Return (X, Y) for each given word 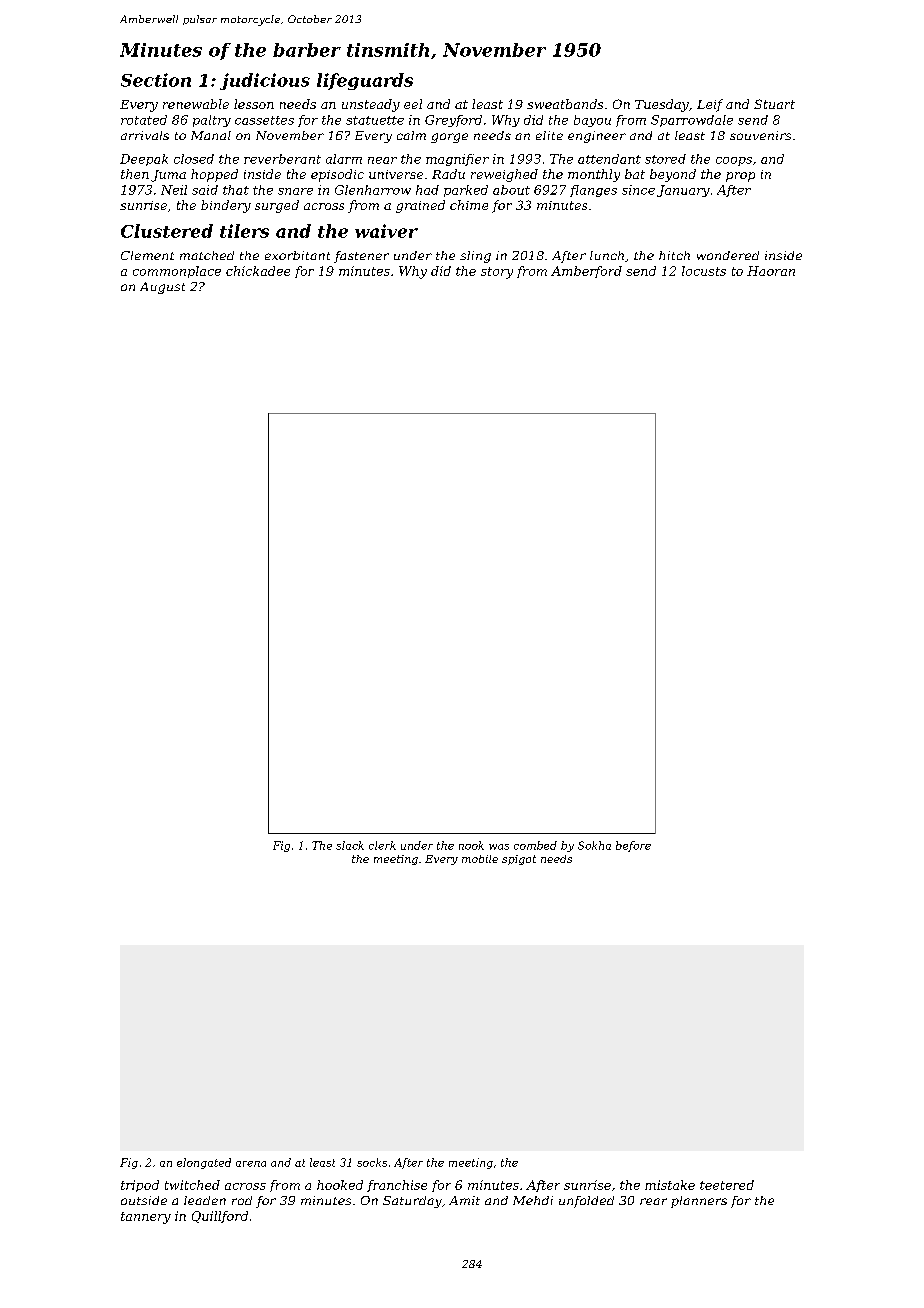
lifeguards (365, 81)
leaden (205, 1200)
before (633, 846)
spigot (519, 860)
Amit (464, 1200)
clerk (382, 845)
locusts (704, 271)
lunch (607, 255)
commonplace (177, 272)
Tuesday (662, 105)
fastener (361, 257)
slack (350, 845)
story (497, 273)
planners (699, 1202)
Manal (211, 135)
